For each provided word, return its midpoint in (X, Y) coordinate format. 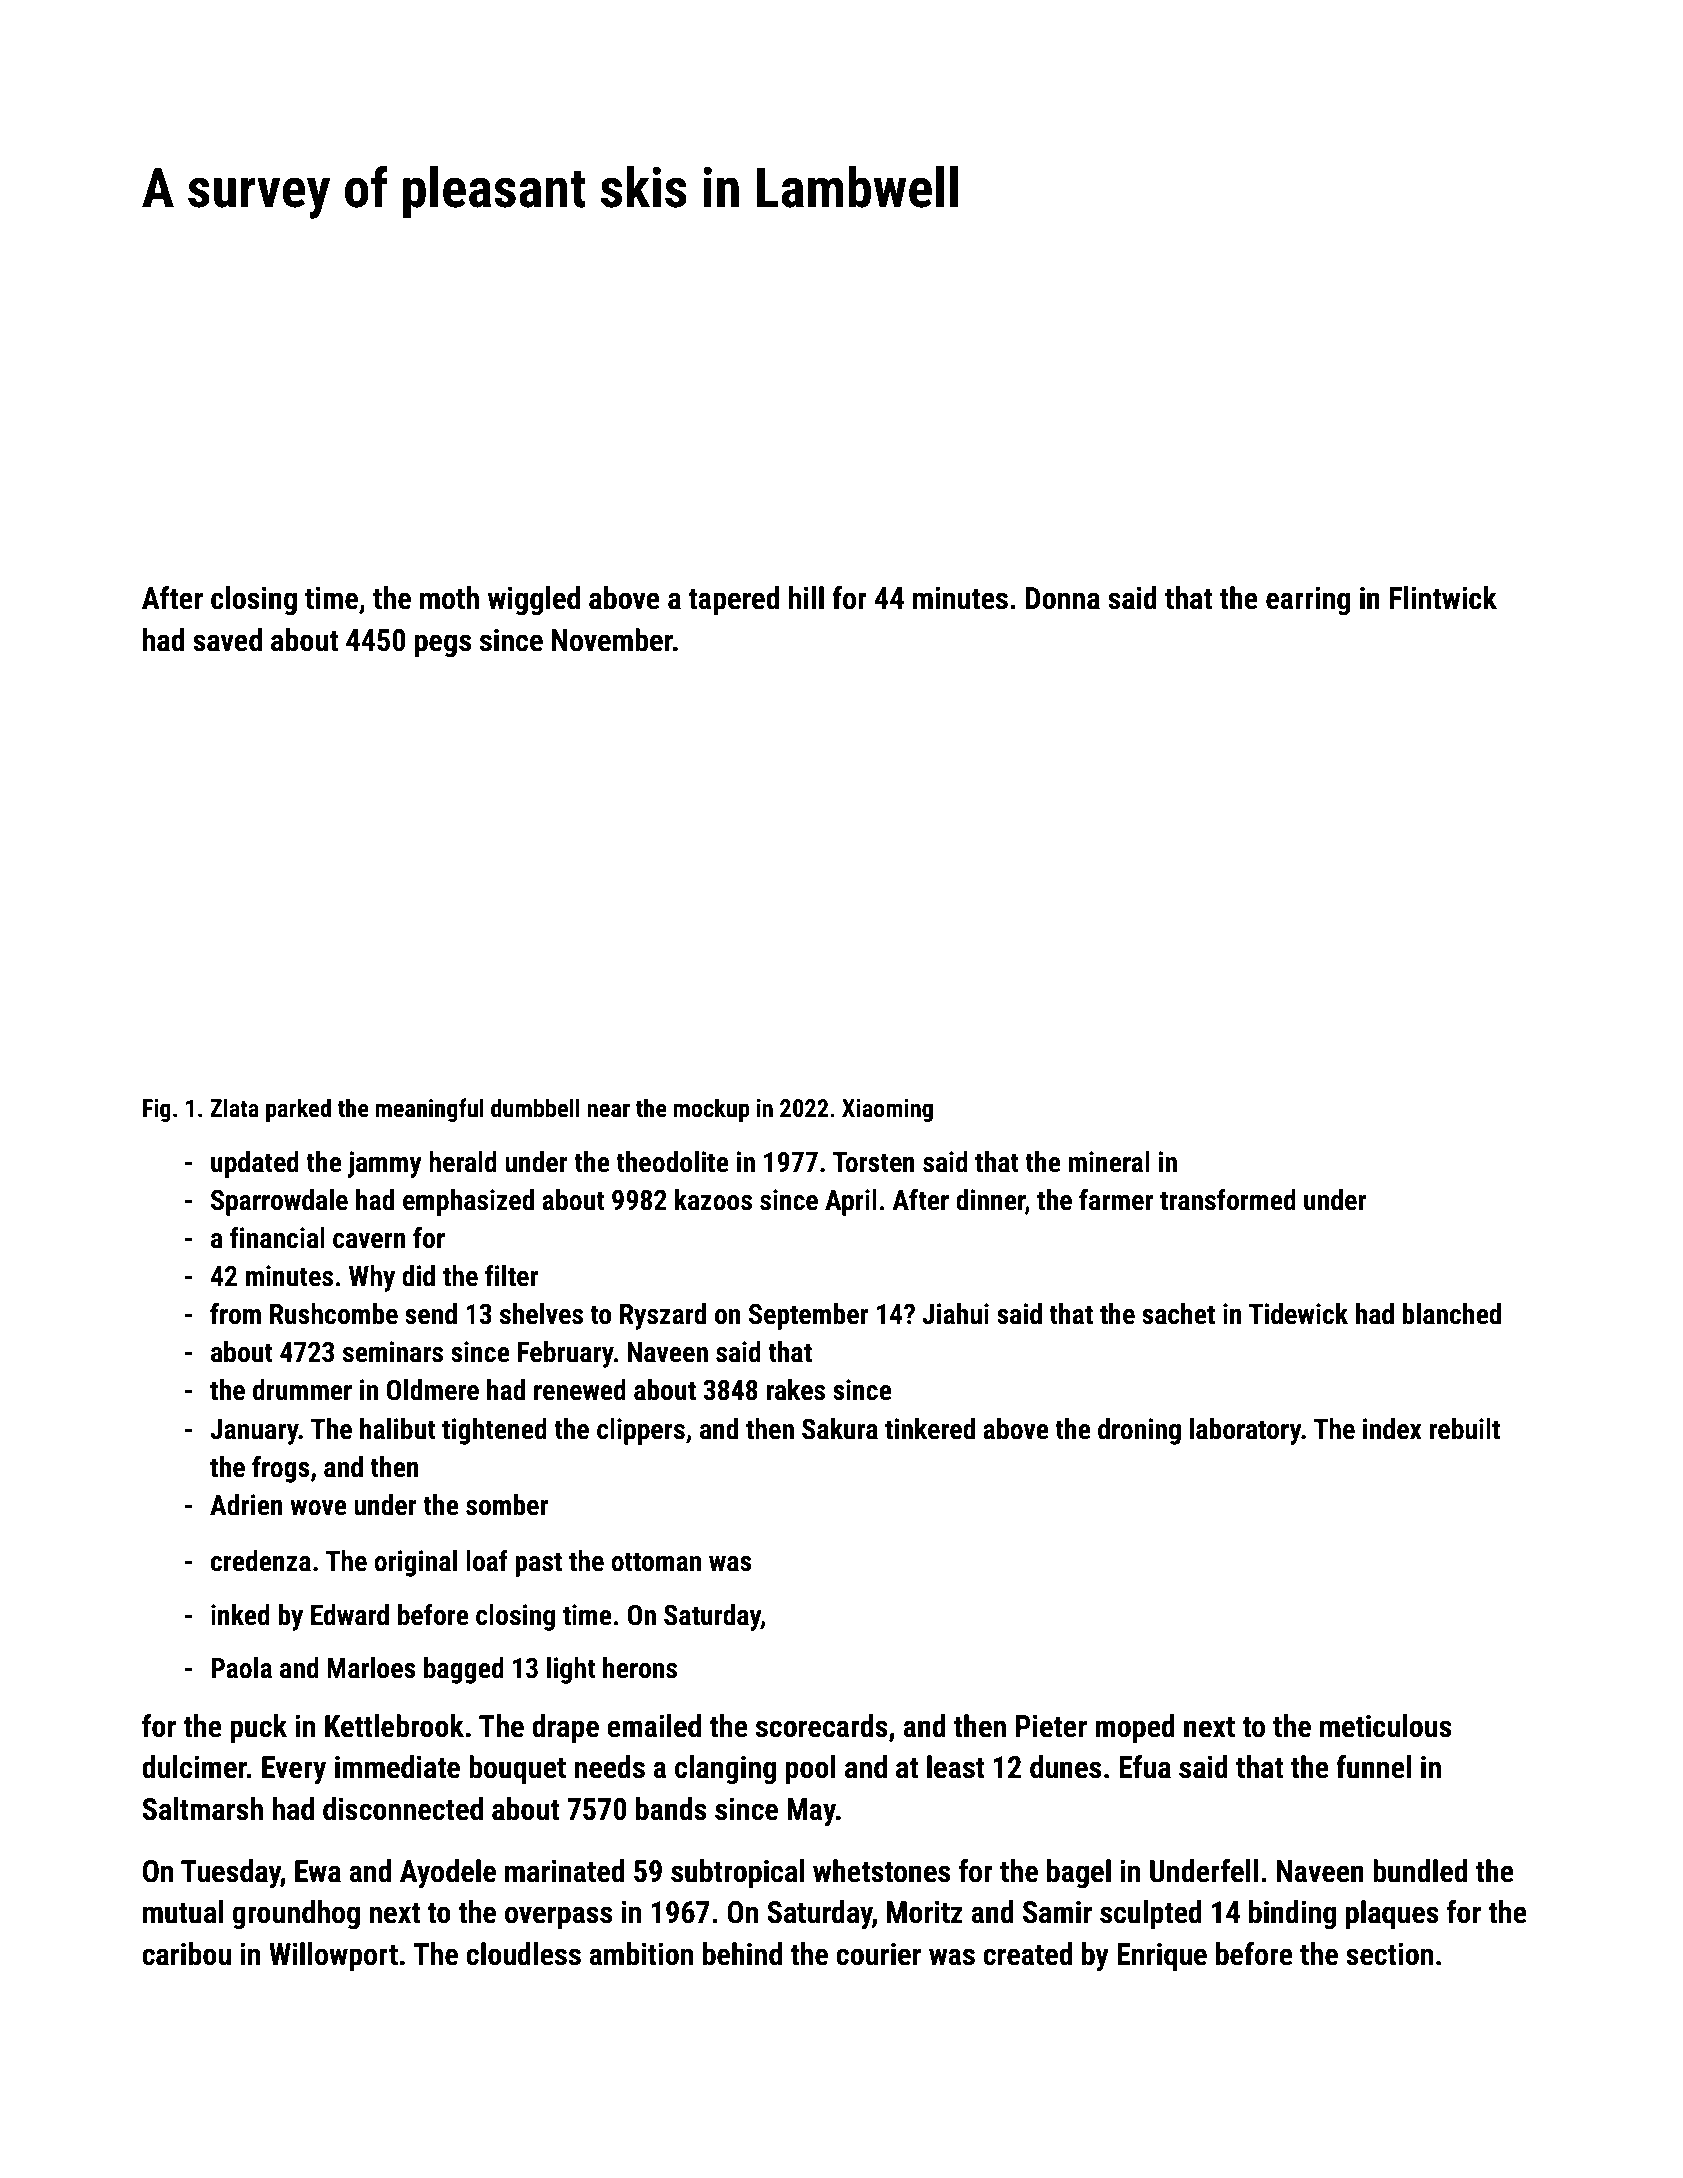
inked (240, 1615)
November (612, 640)
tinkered (930, 1429)
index (1392, 1429)
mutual (183, 1912)
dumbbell (535, 1108)
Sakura (840, 1429)
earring (1308, 600)
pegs (443, 645)
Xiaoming (887, 1110)
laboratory (1246, 1431)
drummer (302, 1390)
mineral (1109, 1162)
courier (878, 1954)
